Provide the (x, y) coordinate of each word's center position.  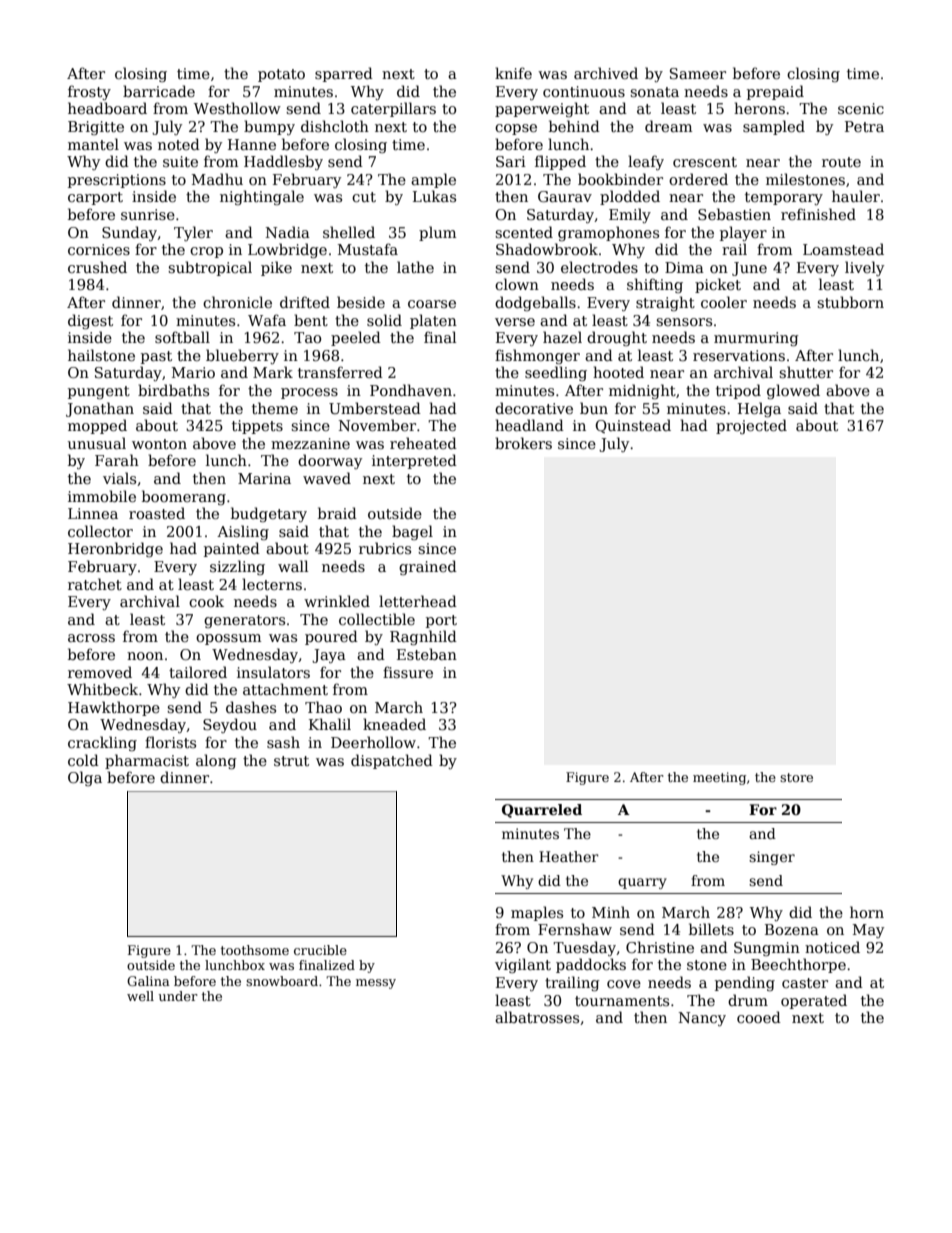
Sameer (698, 73)
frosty (89, 92)
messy (376, 984)
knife (513, 73)
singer (772, 858)
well (140, 996)
